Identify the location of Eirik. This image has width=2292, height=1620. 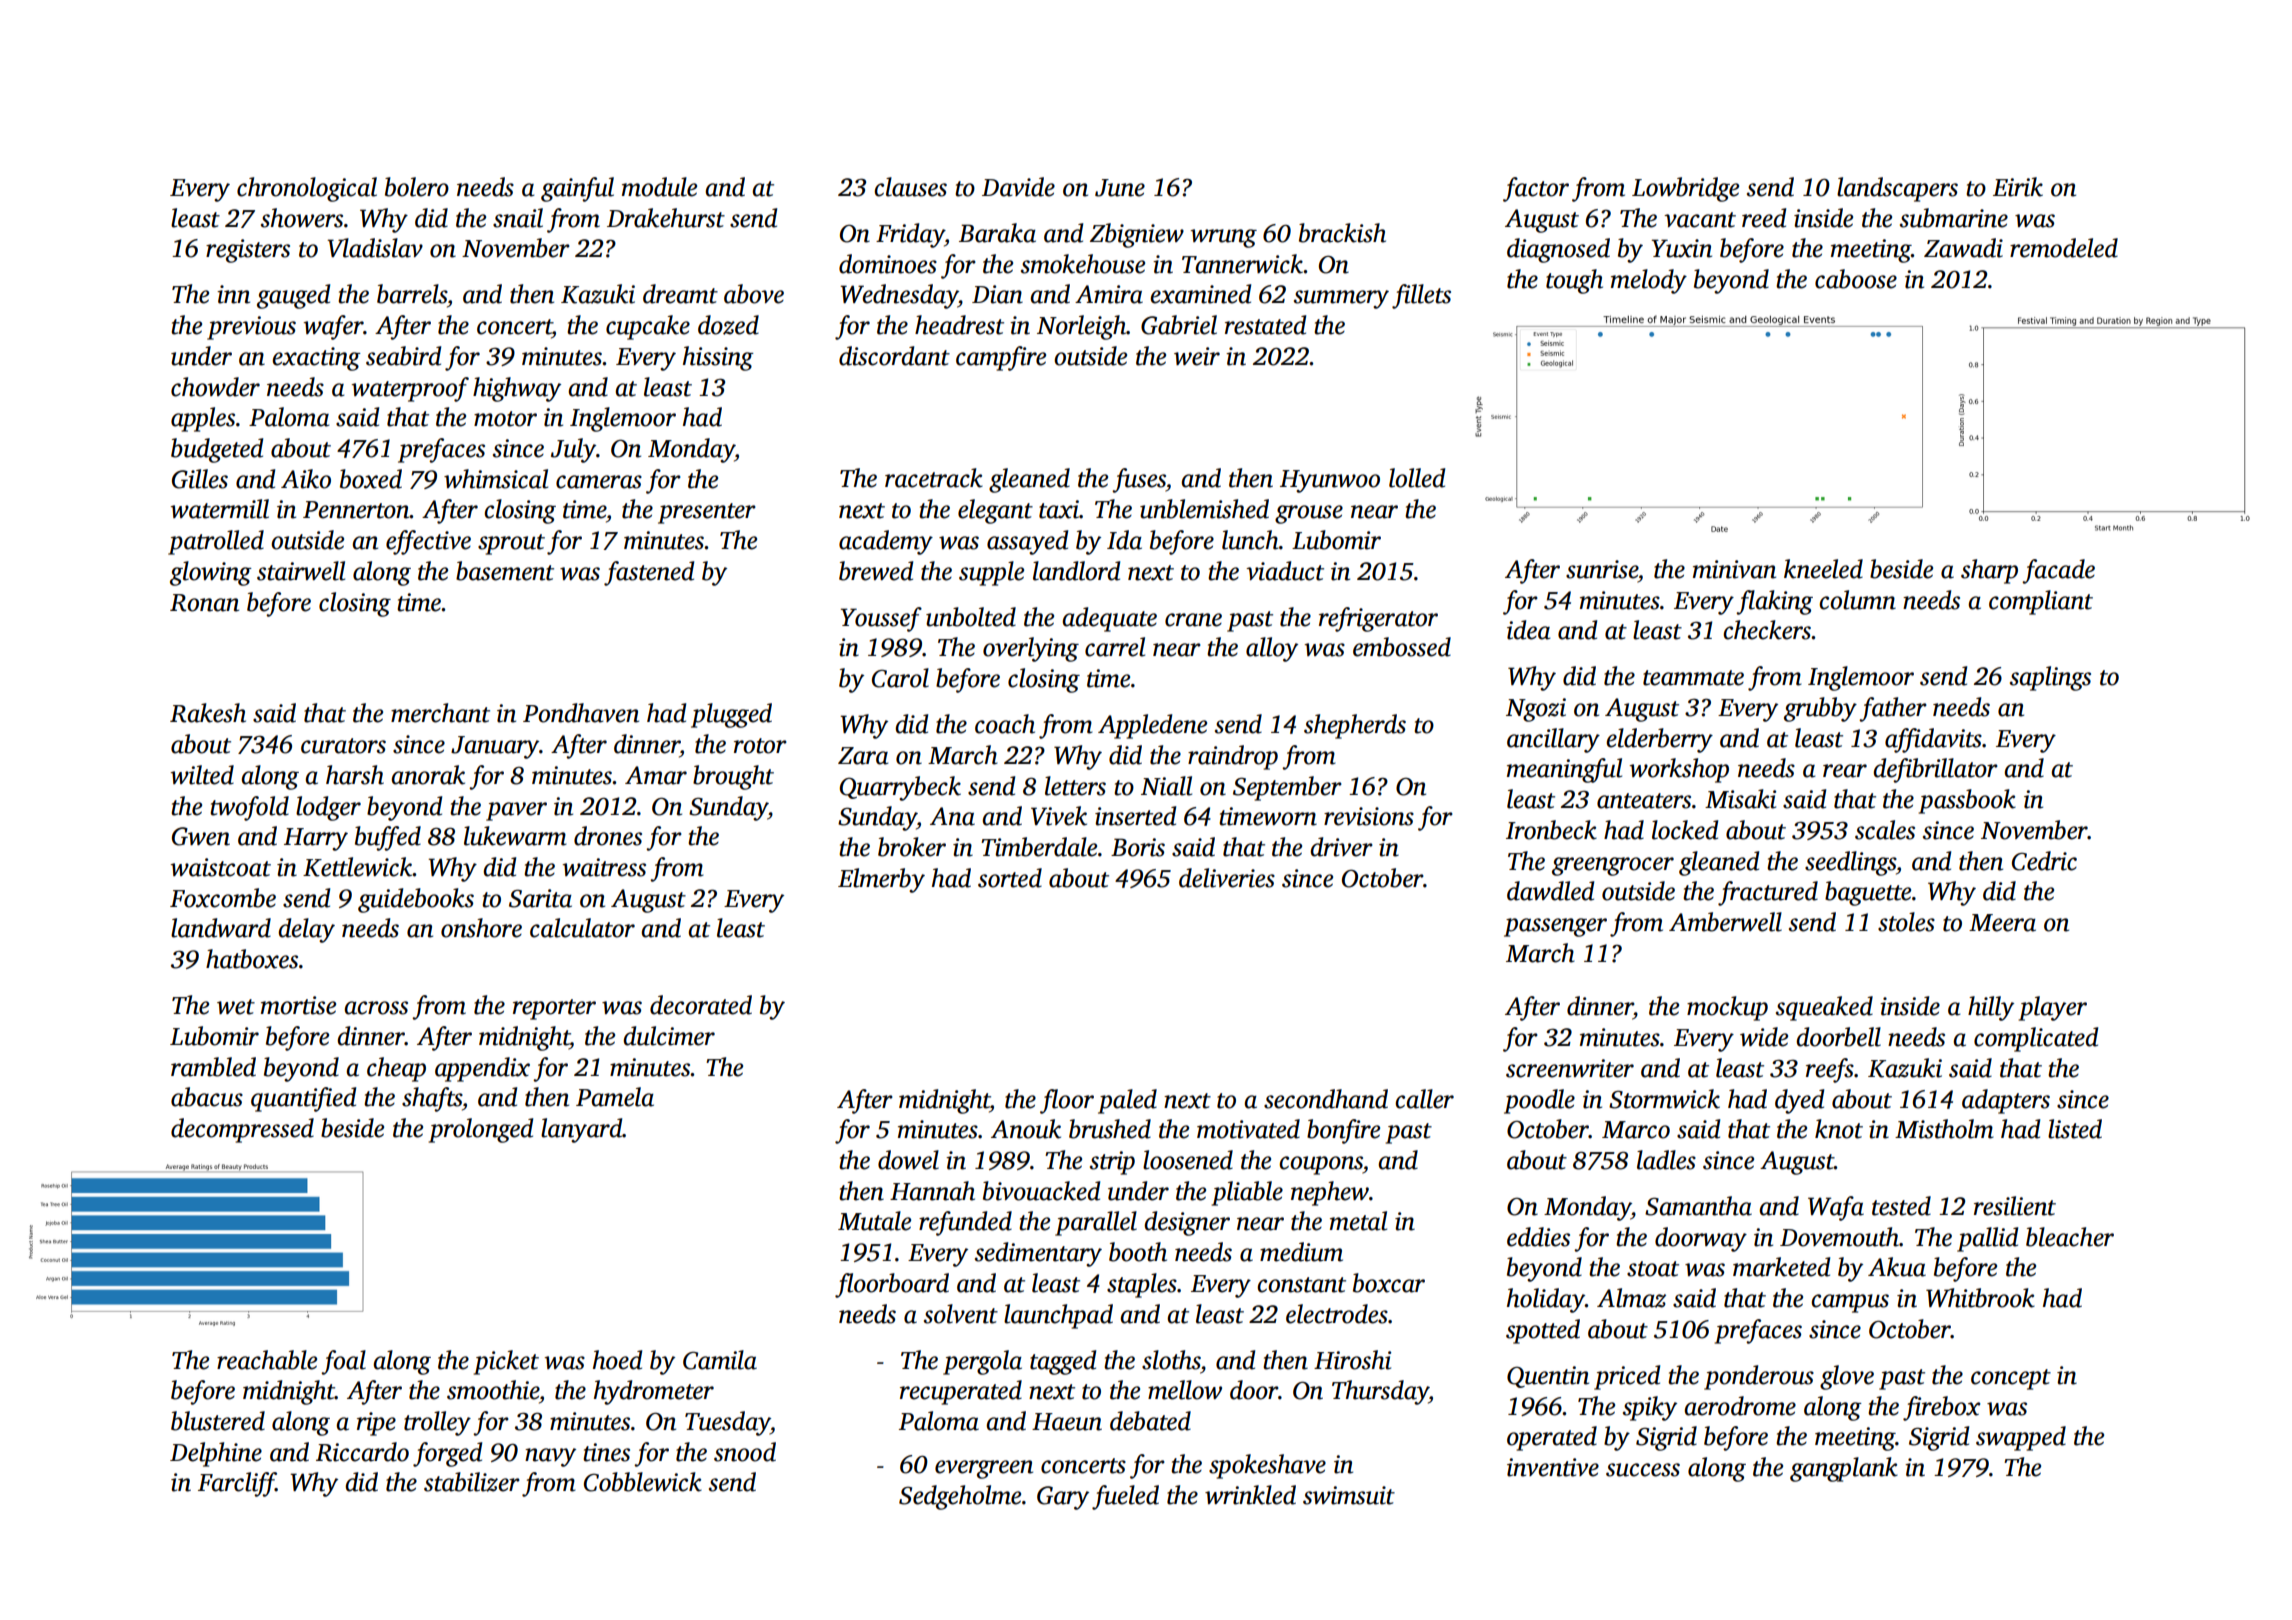
(2018, 187).
